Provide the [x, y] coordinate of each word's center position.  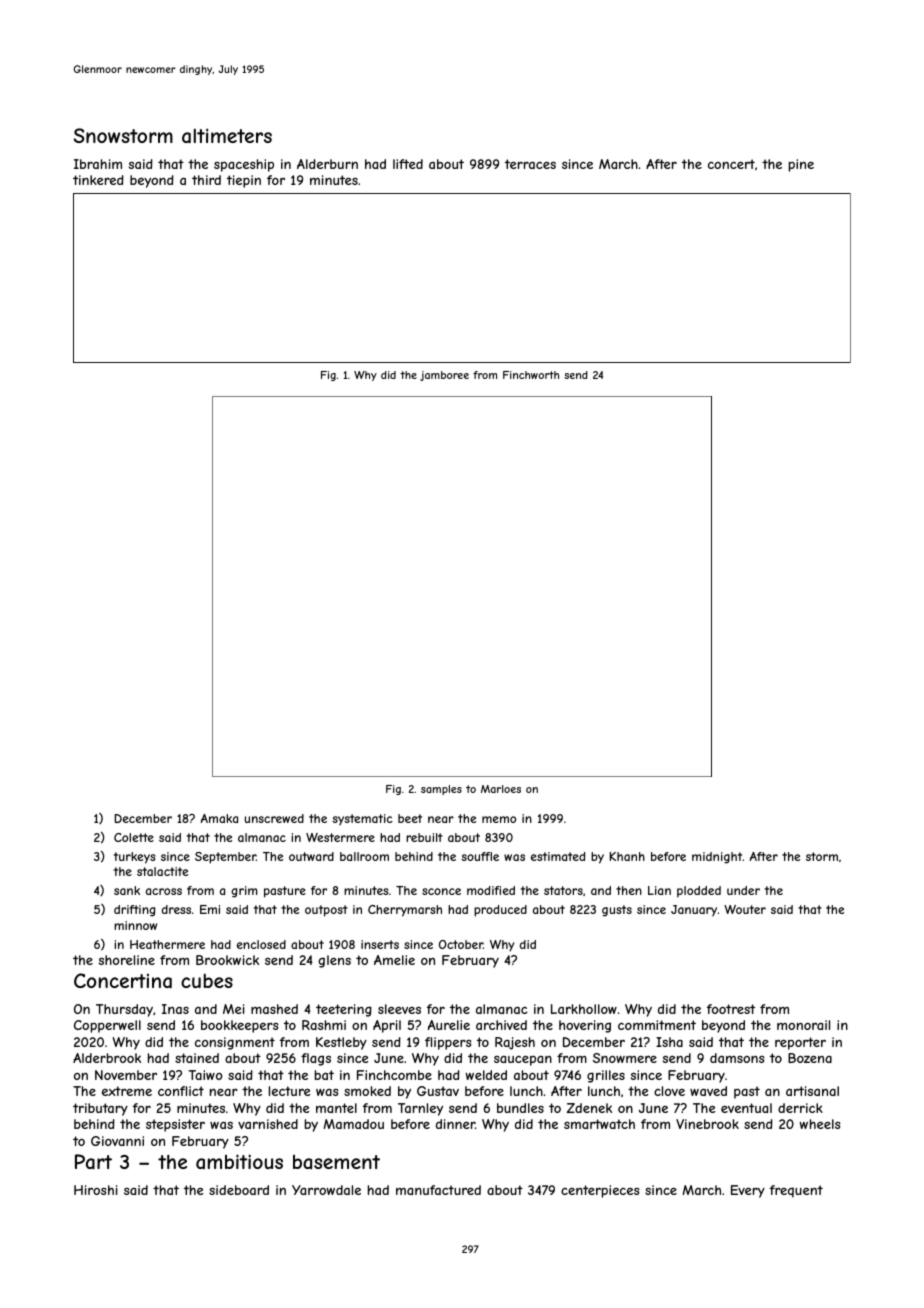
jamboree [444, 376]
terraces [530, 164]
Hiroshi [96, 1190]
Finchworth [531, 375]
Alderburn [327, 164]
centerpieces [600, 1191]
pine [801, 165]
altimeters [227, 136]
